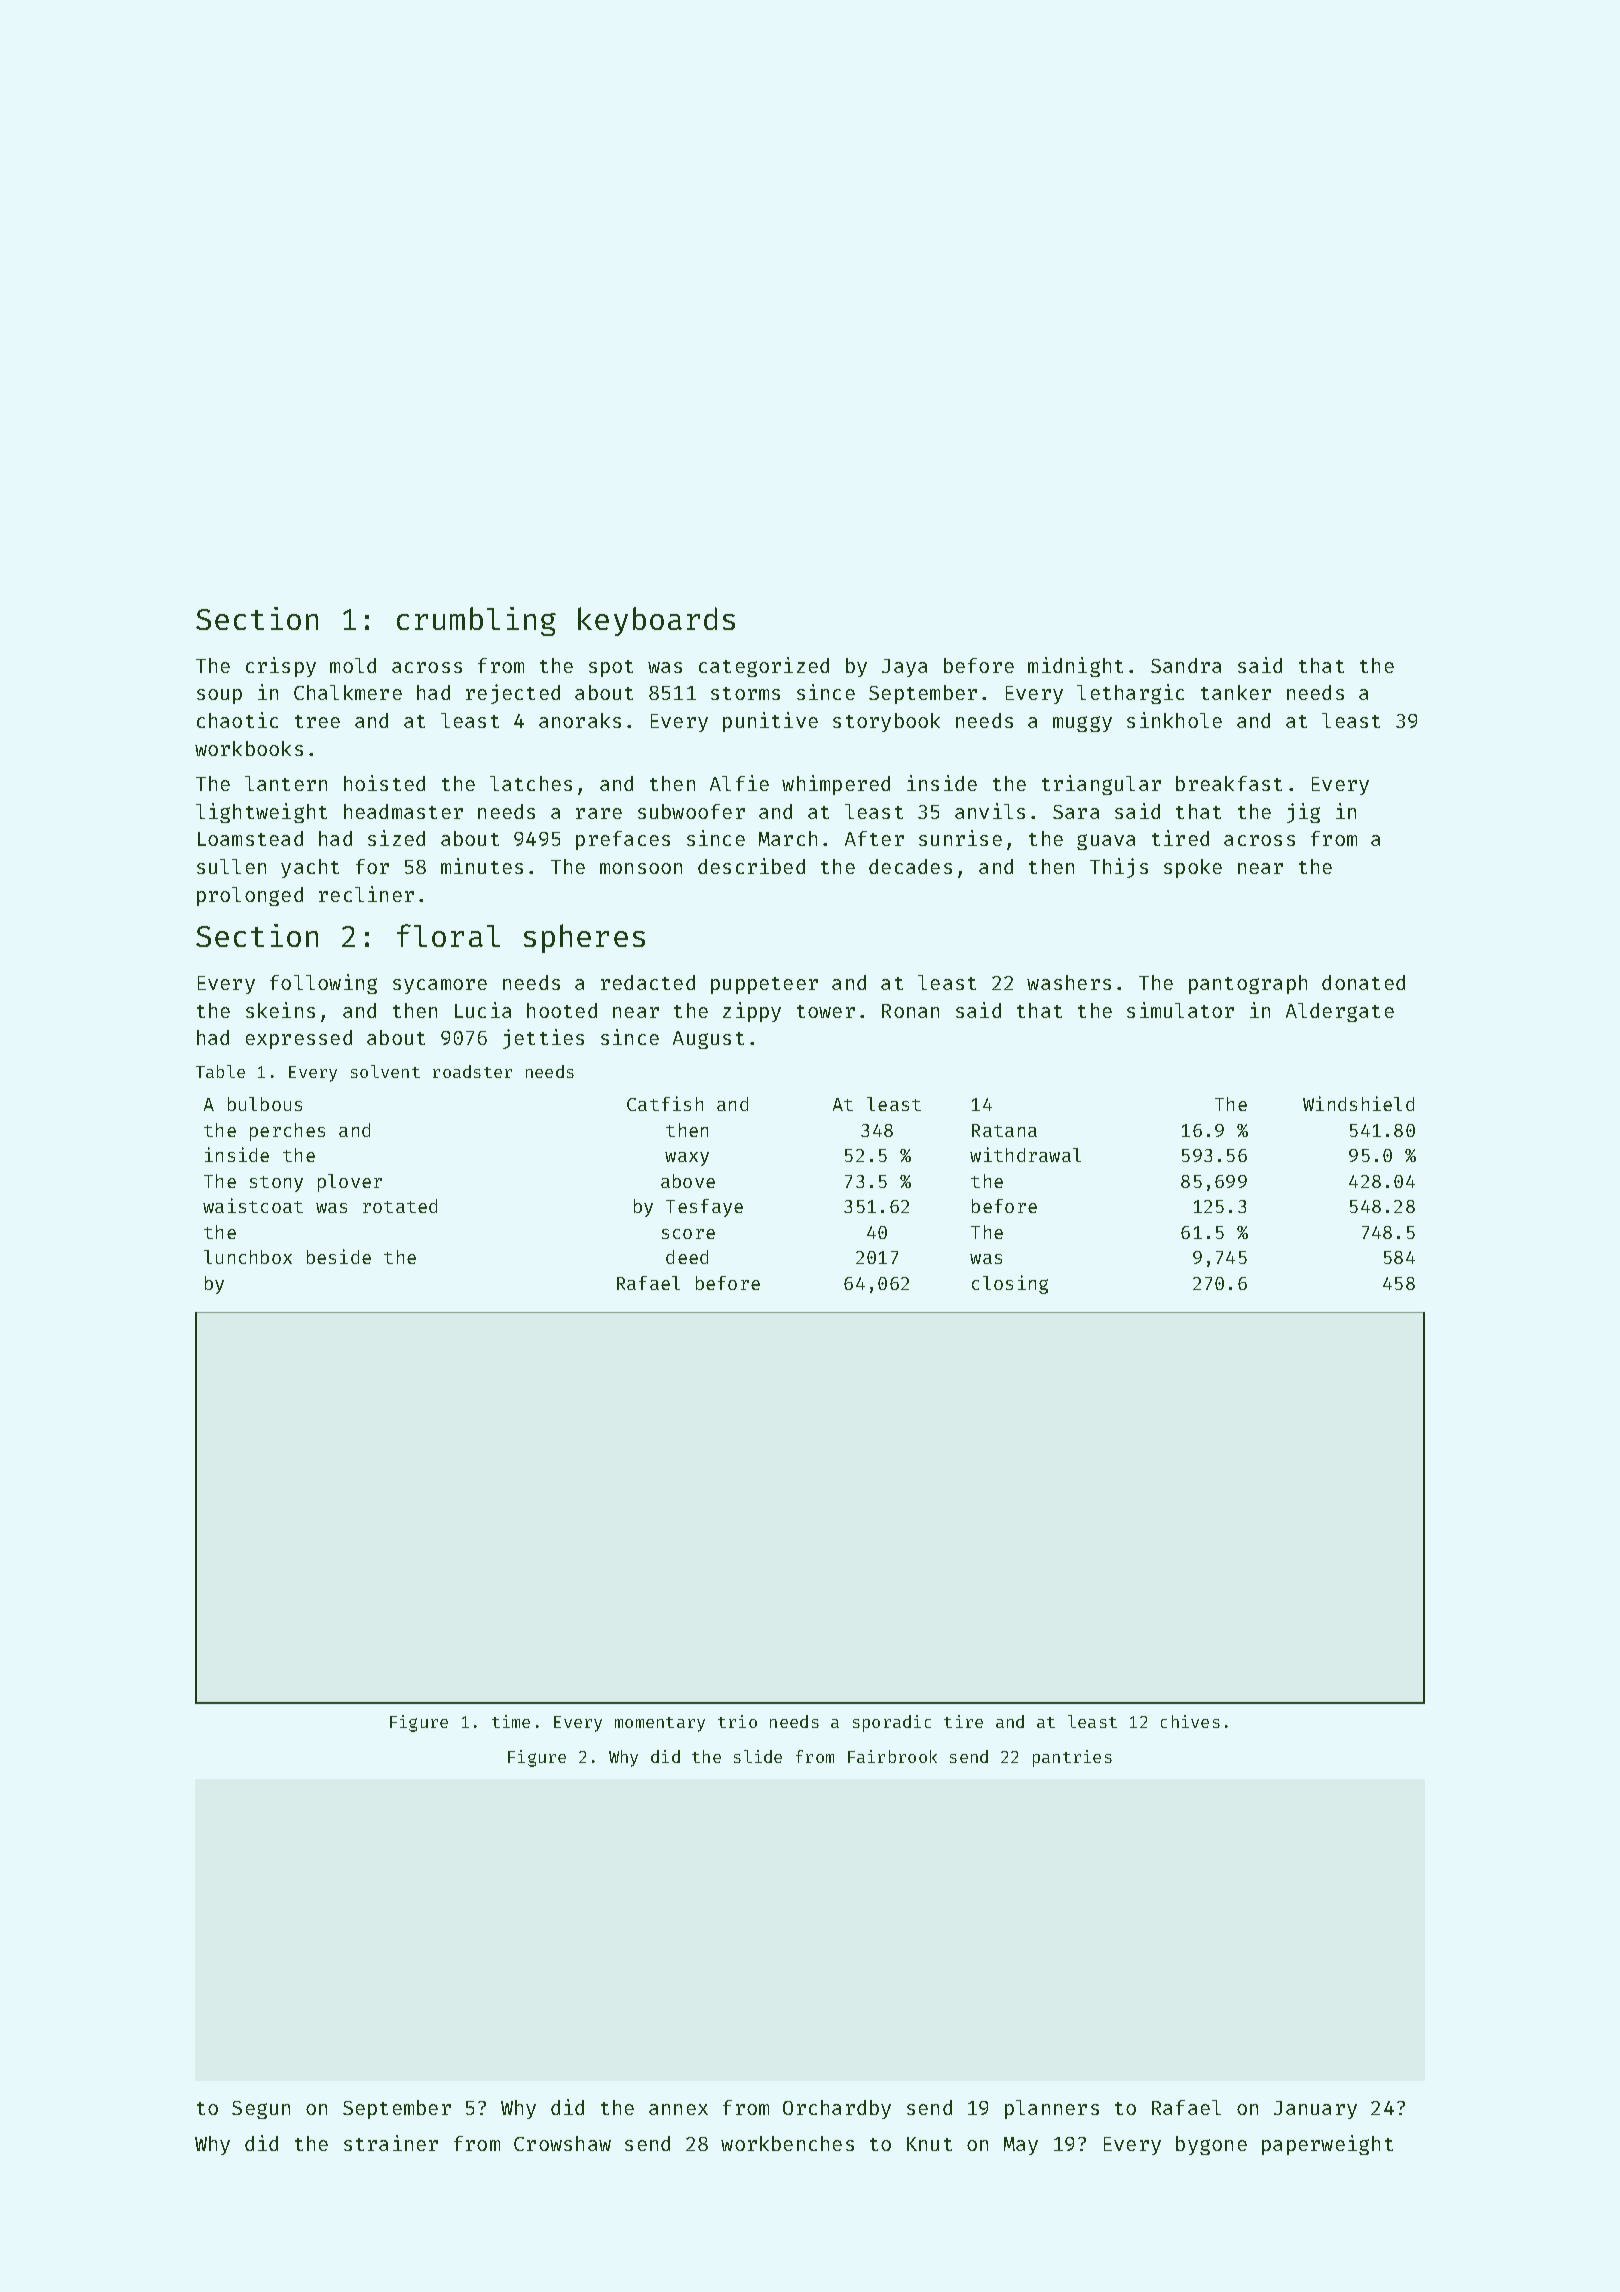  Describe the element at coordinates (1193, 868) in the screenshot. I see `spoke` at that location.
